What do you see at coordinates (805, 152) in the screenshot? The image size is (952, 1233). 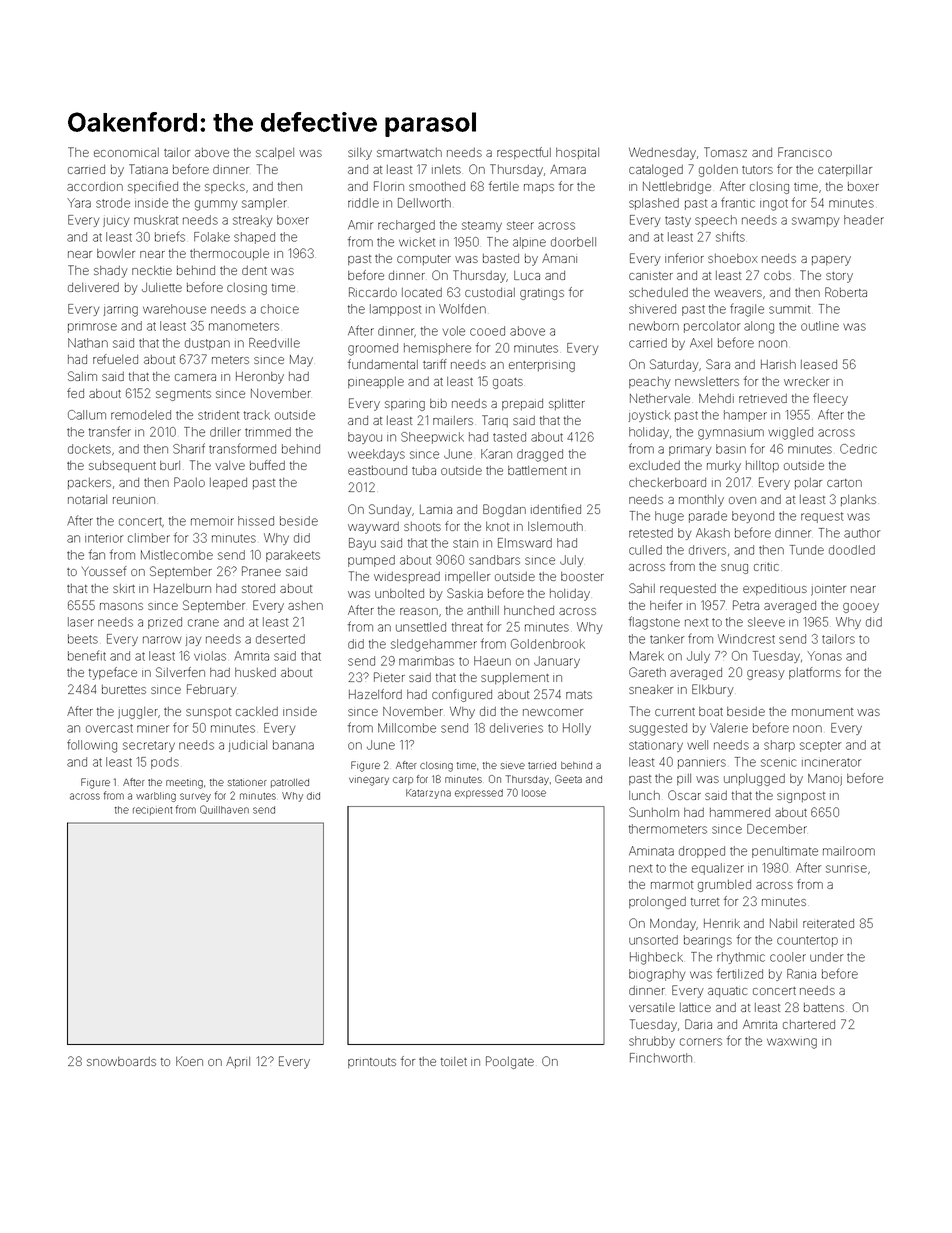 I see `Francisco` at bounding box center [805, 152].
